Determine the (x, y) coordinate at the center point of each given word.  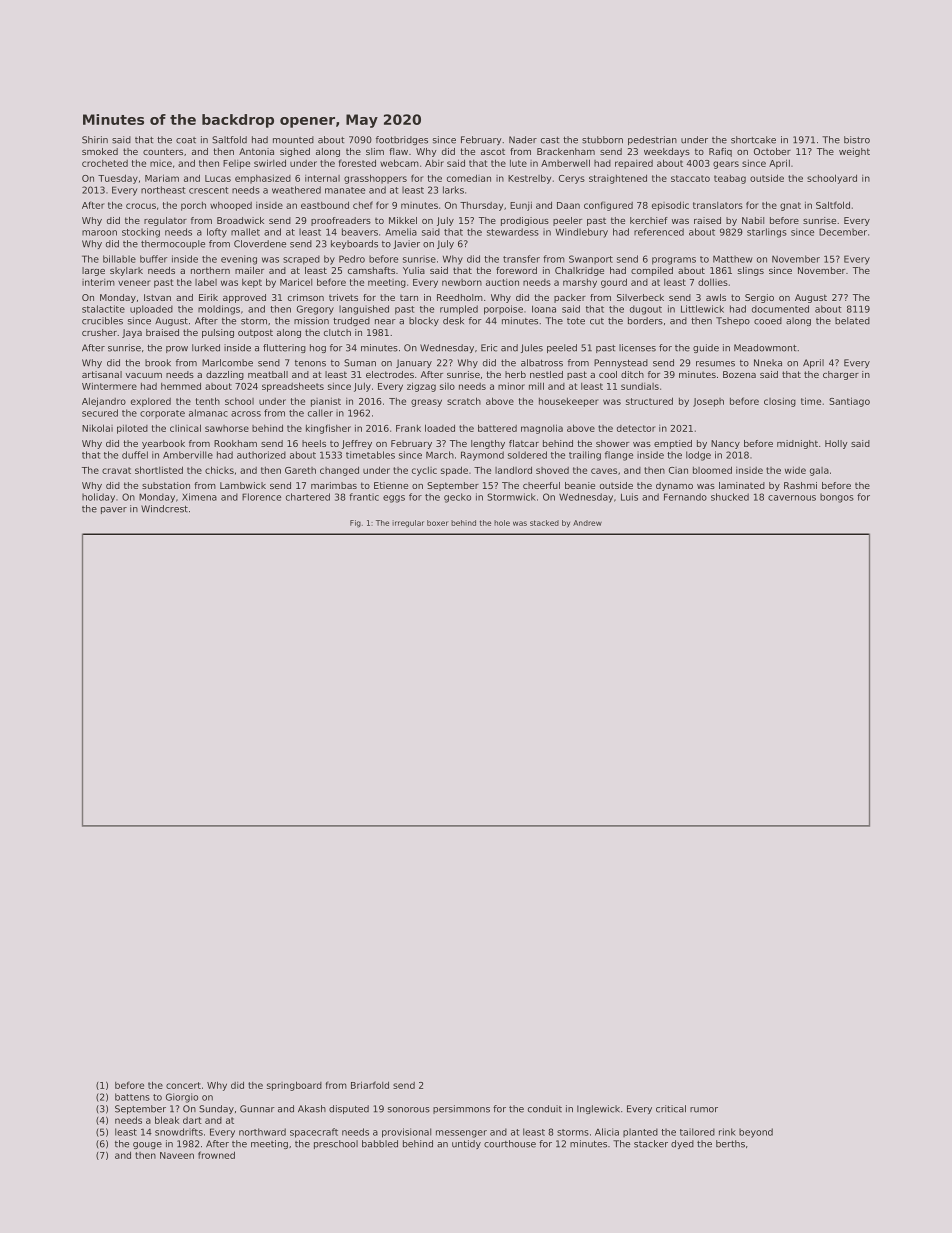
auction (502, 282)
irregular (408, 524)
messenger (461, 1134)
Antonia (256, 151)
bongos (837, 498)
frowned (216, 1155)
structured (649, 401)
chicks (219, 470)
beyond (756, 1133)
